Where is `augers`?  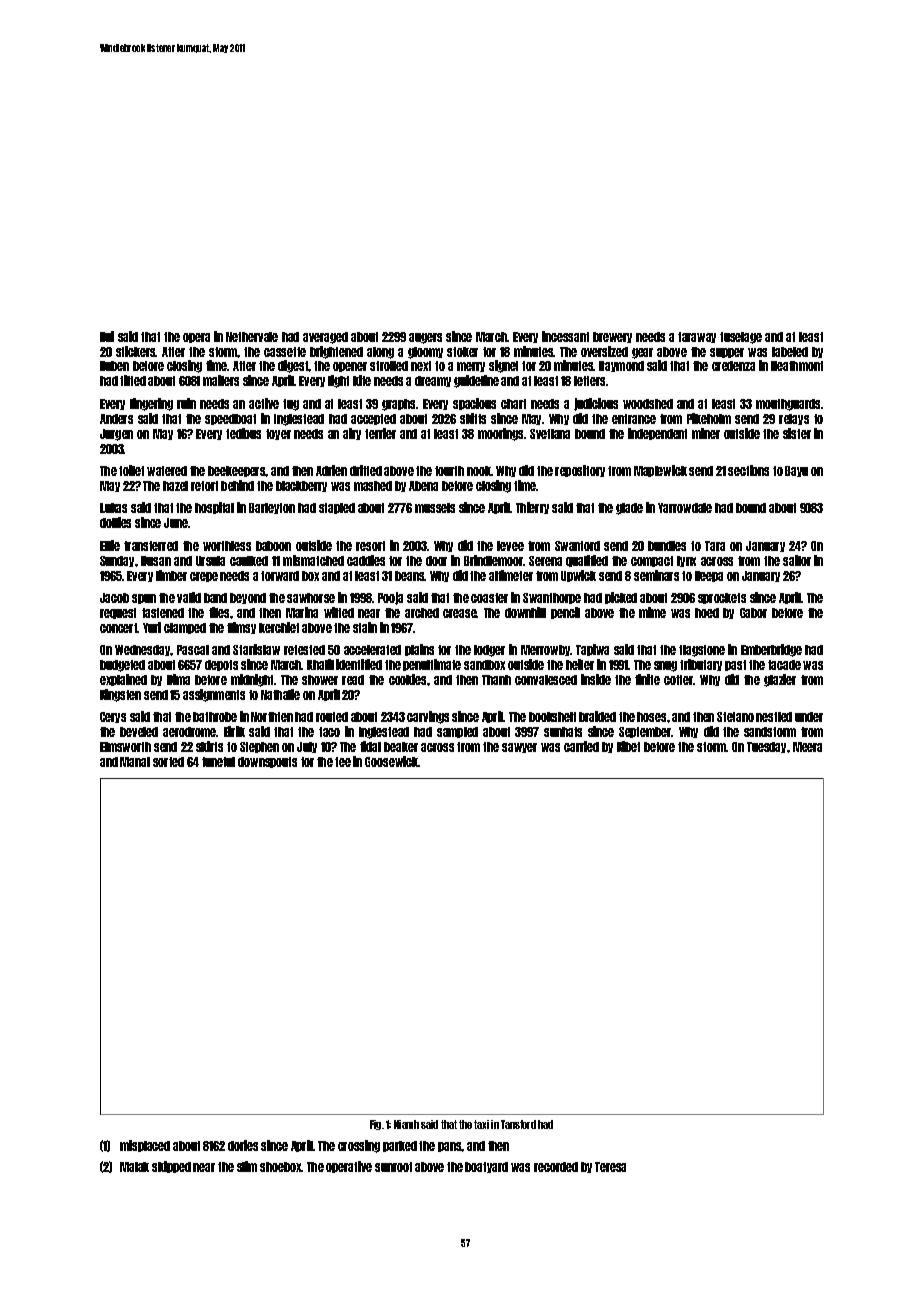
augers is located at coordinates (425, 338).
